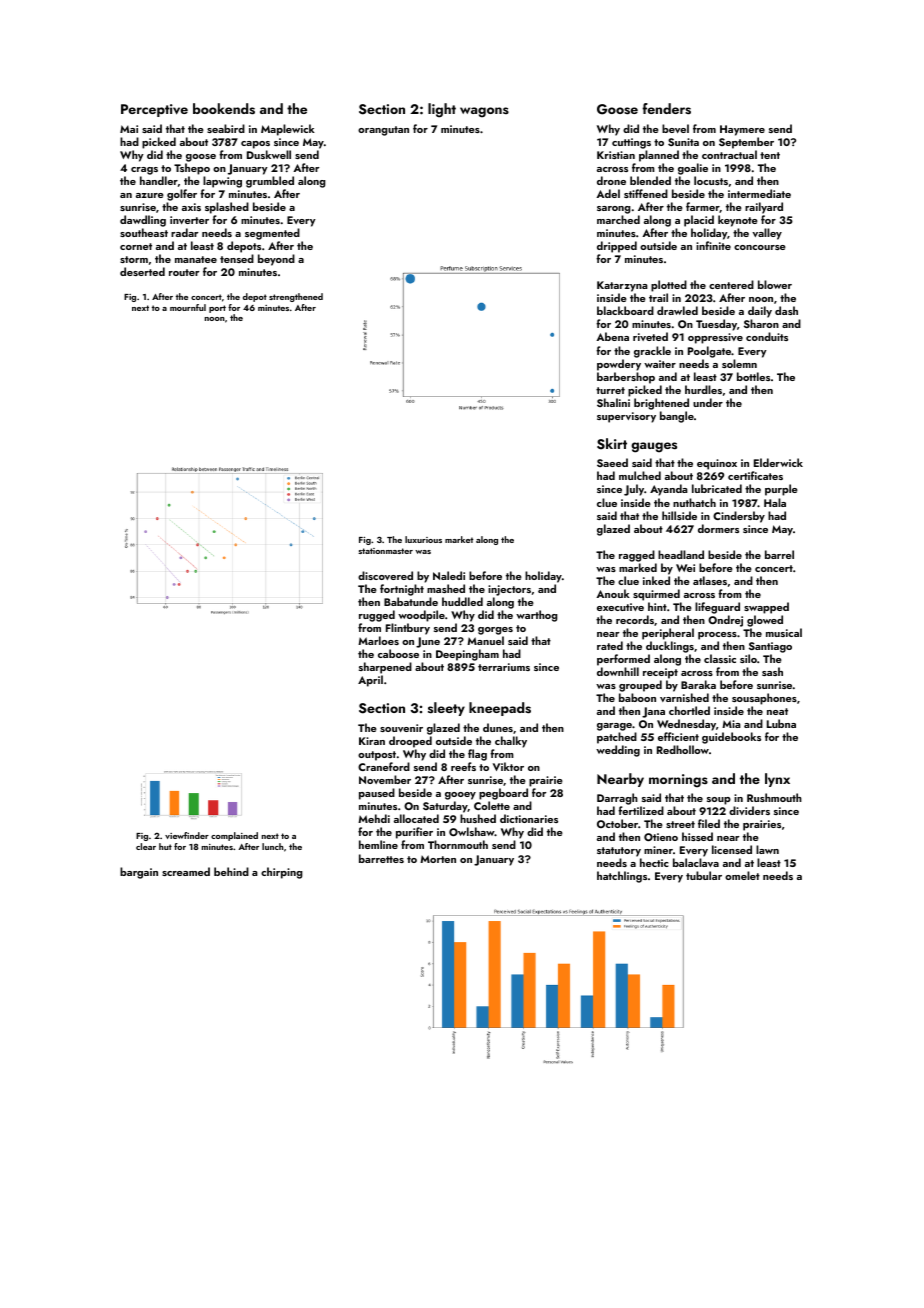 Image resolution: width=924 pixels, height=1308 pixels. I want to click on mournful, so click(188, 307).
